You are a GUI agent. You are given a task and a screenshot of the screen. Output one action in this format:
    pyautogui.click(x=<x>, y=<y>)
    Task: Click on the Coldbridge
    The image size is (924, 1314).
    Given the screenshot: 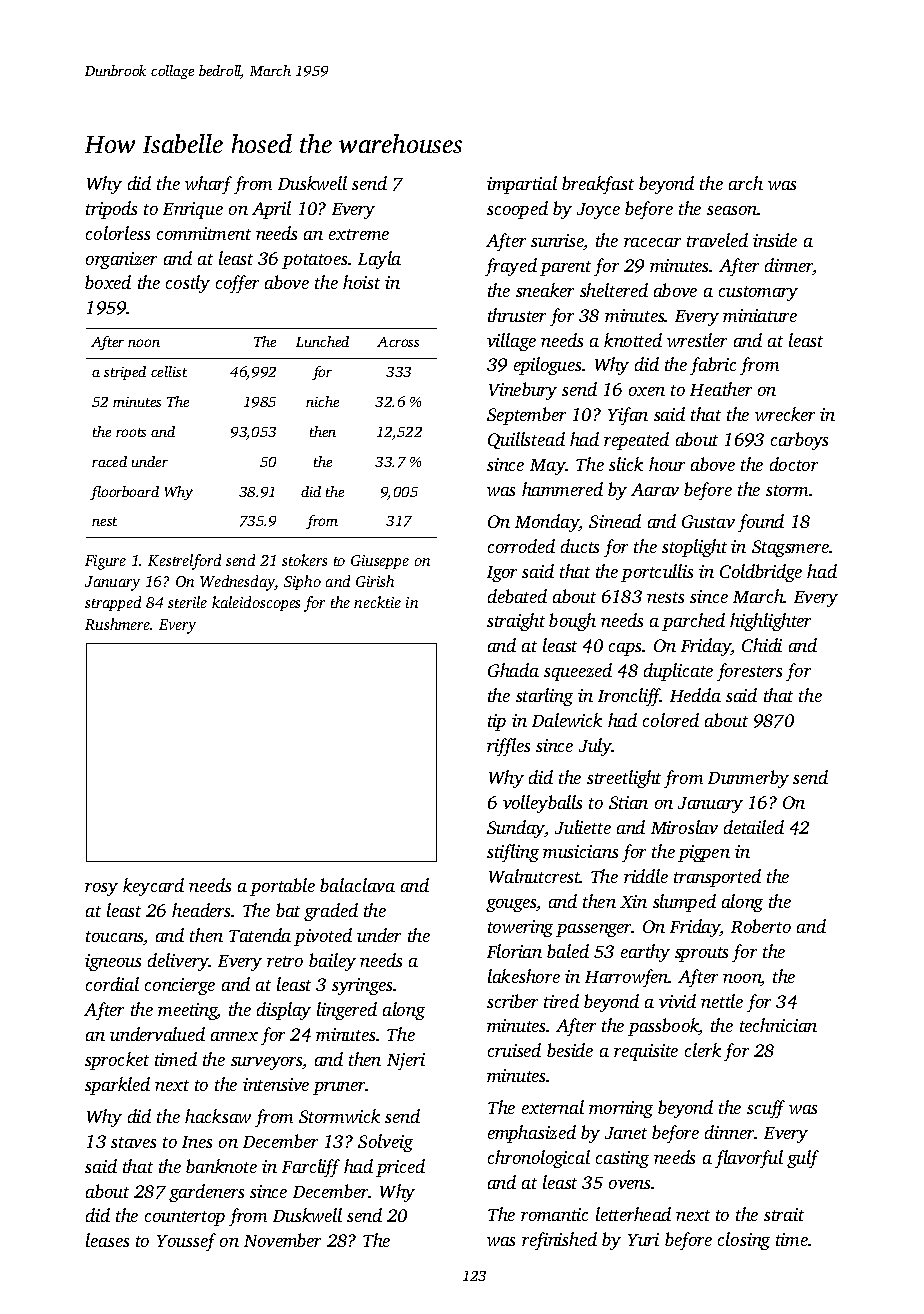 What is the action you would take?
    pyautogui.click(x=761, y=573)
